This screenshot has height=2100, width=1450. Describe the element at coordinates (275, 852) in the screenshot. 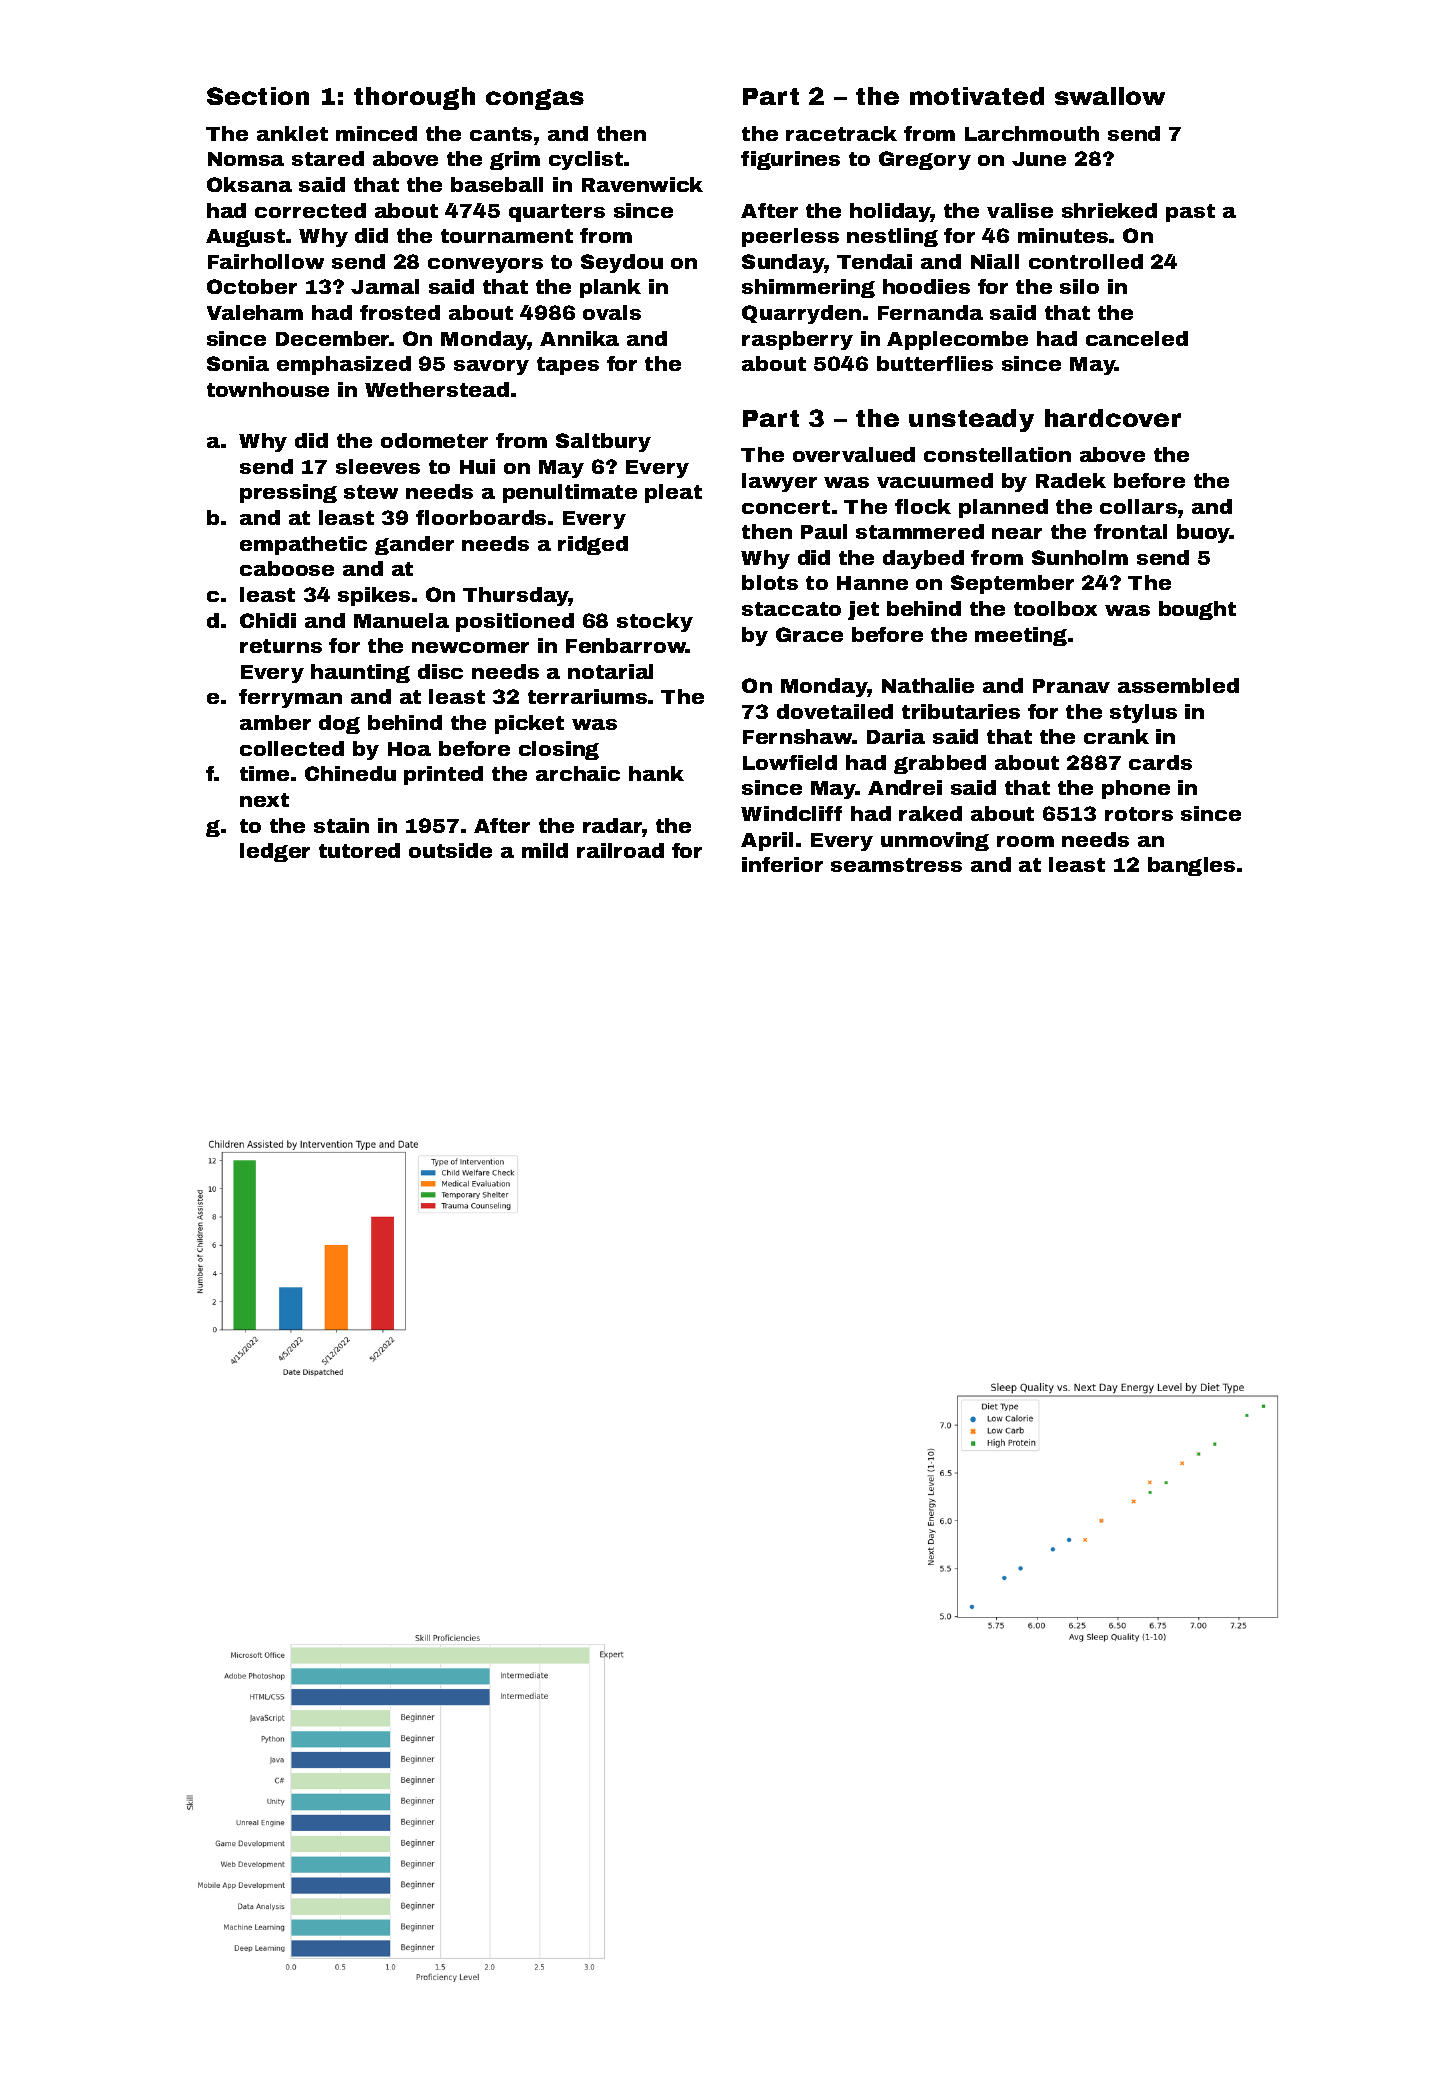

I see `ledger` at that location.
